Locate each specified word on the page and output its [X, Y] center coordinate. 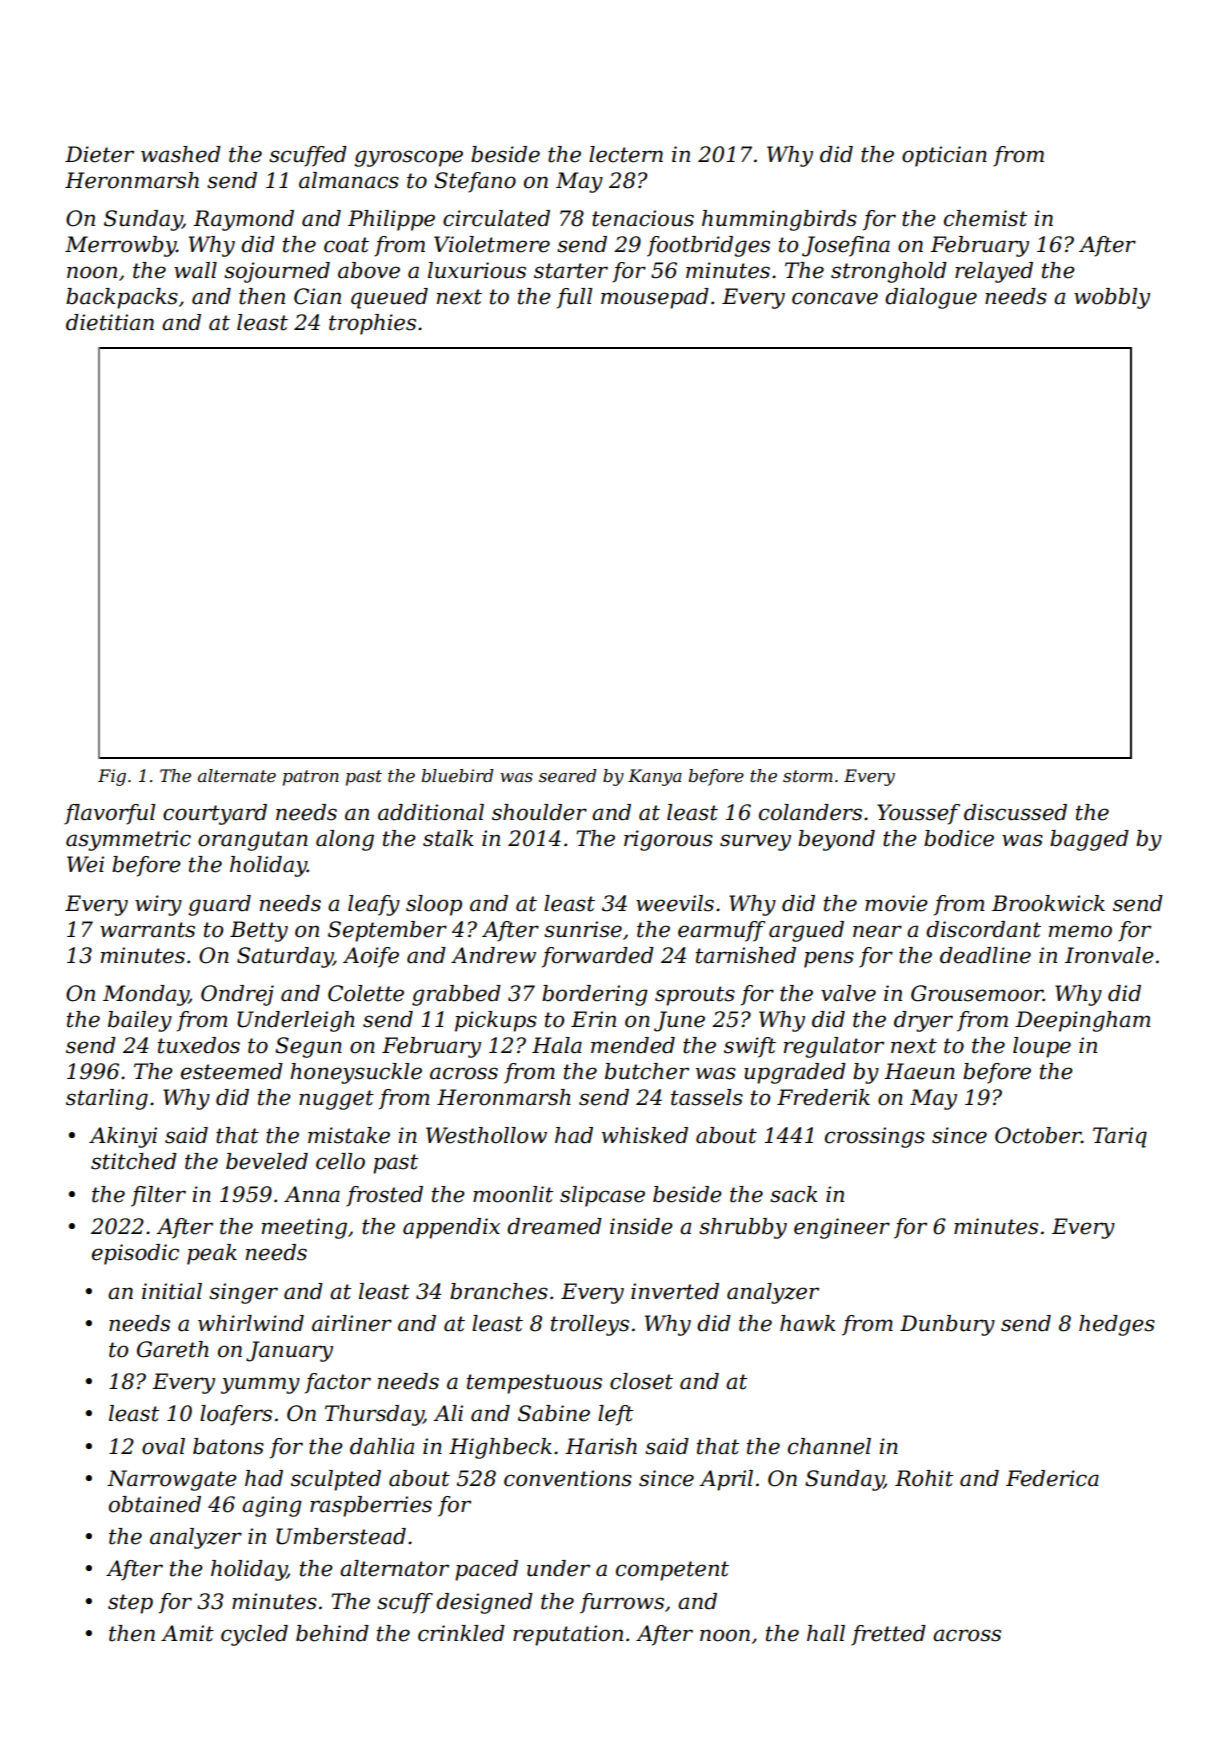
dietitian [110, 322]
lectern [626, 154]
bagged [1089, 840]
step [130, 1604]
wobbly [1112, 298]
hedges [1117, 1325]
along [345, 840]
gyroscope [409, 158]
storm [808, 776]
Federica [1052, 1478]
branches [499, 1291]
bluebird [457, 776]
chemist [985, 218]
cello [340, 1161]
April [726, 1480]
